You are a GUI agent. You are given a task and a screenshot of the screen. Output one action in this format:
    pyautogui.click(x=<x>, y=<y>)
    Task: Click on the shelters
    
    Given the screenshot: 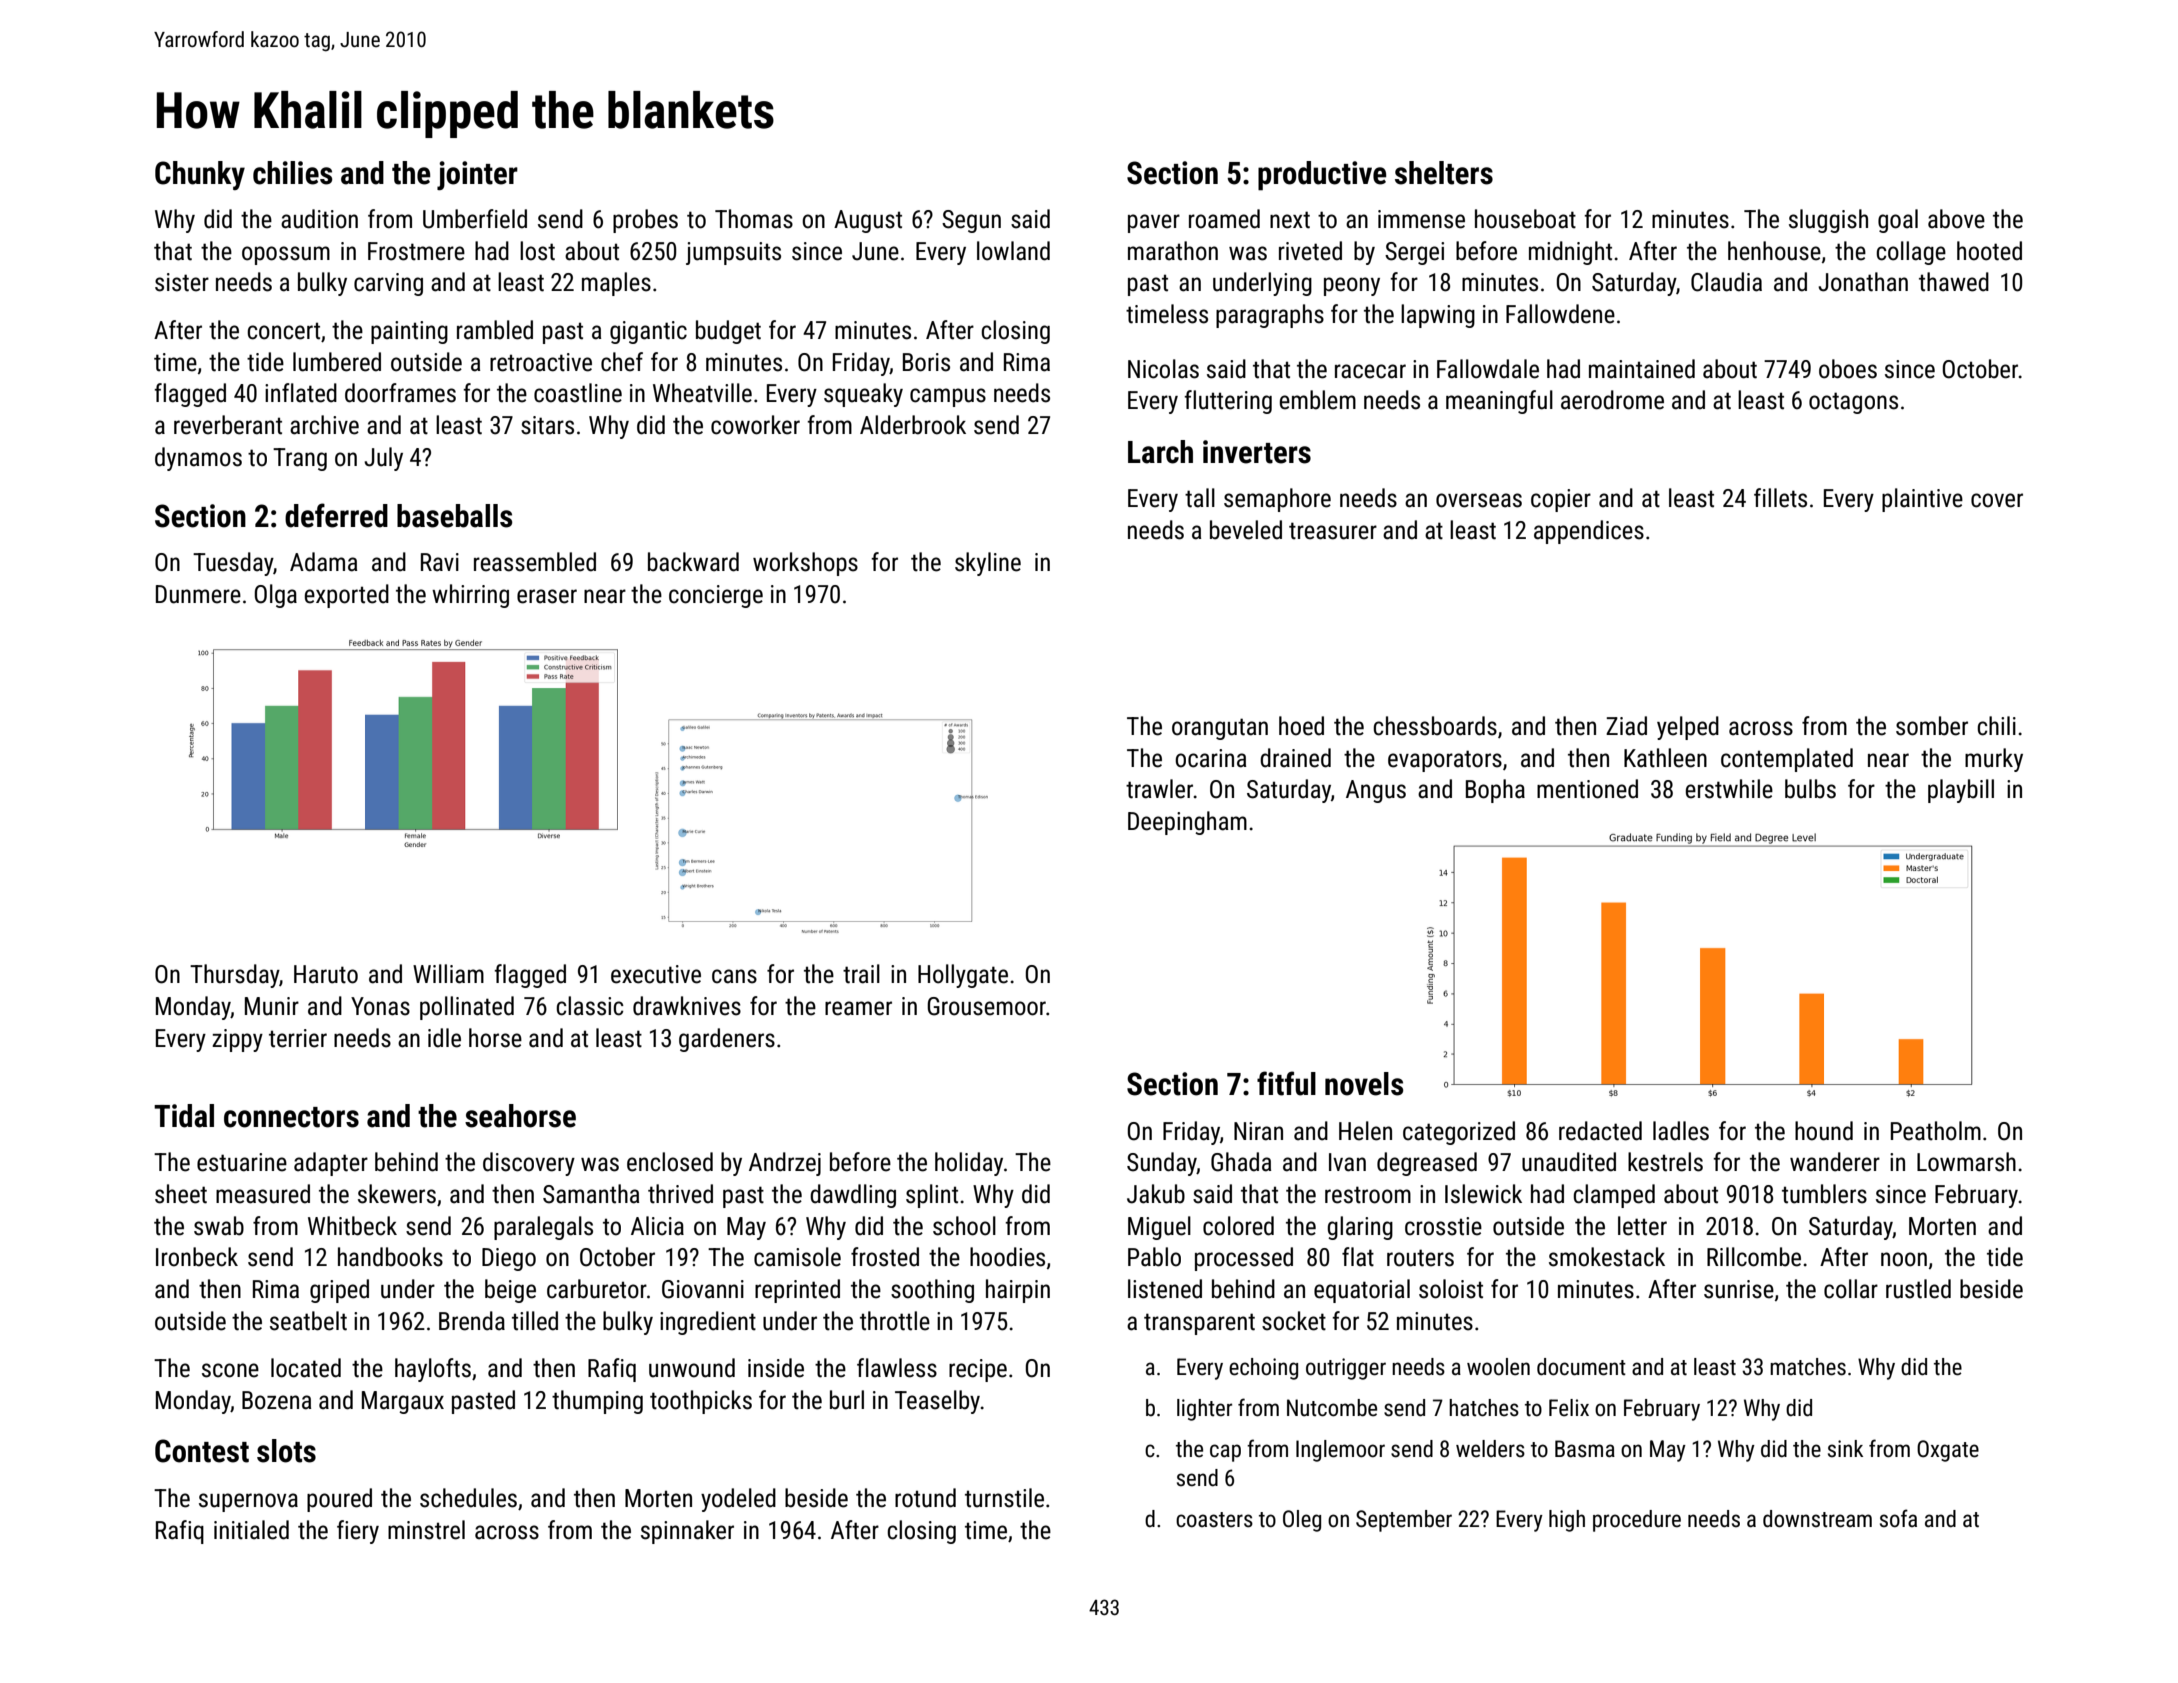 What is the action you would take?
    pyautogui.click(x=1444, y=173)
